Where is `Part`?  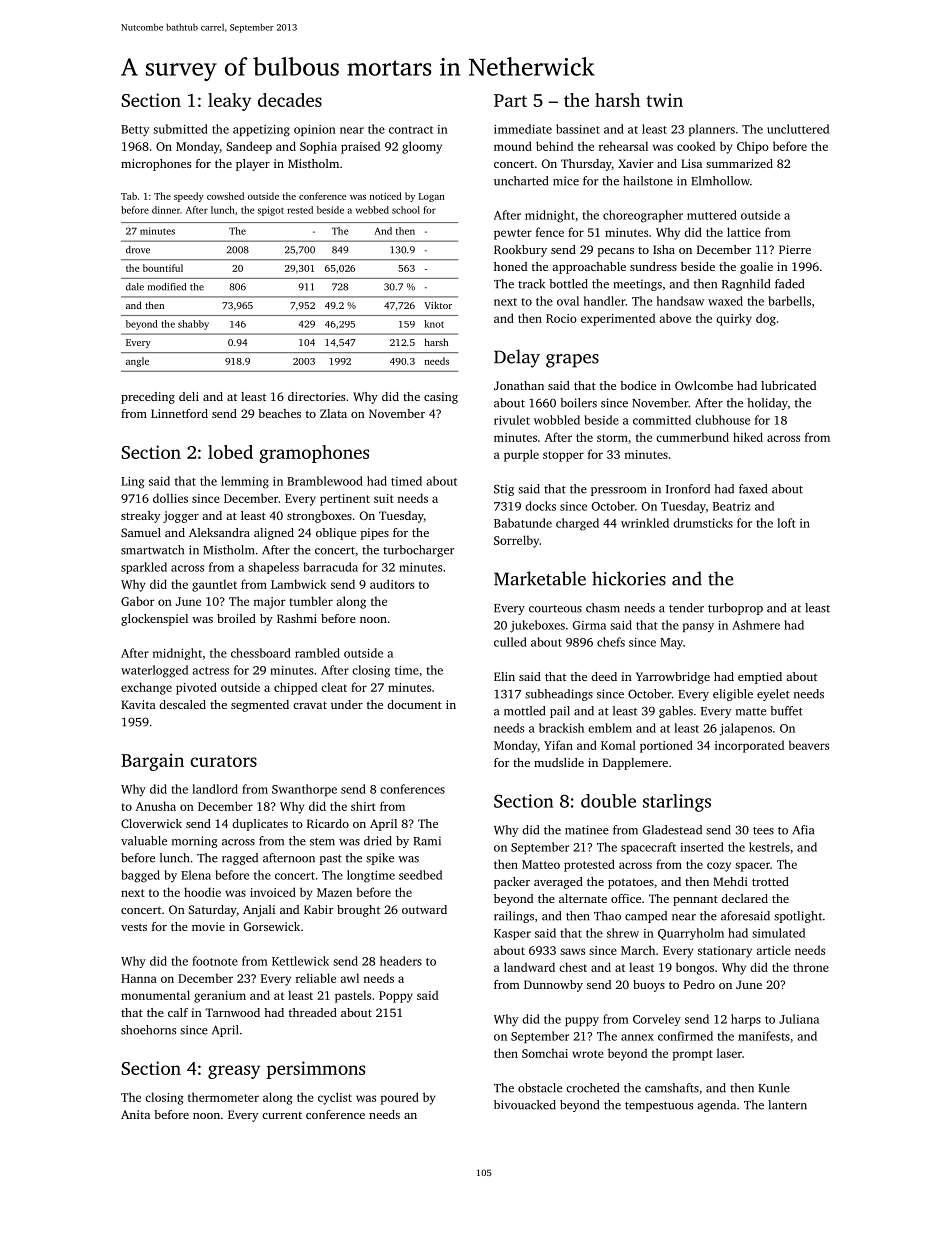
Part is located at coordinates (510, 100).
